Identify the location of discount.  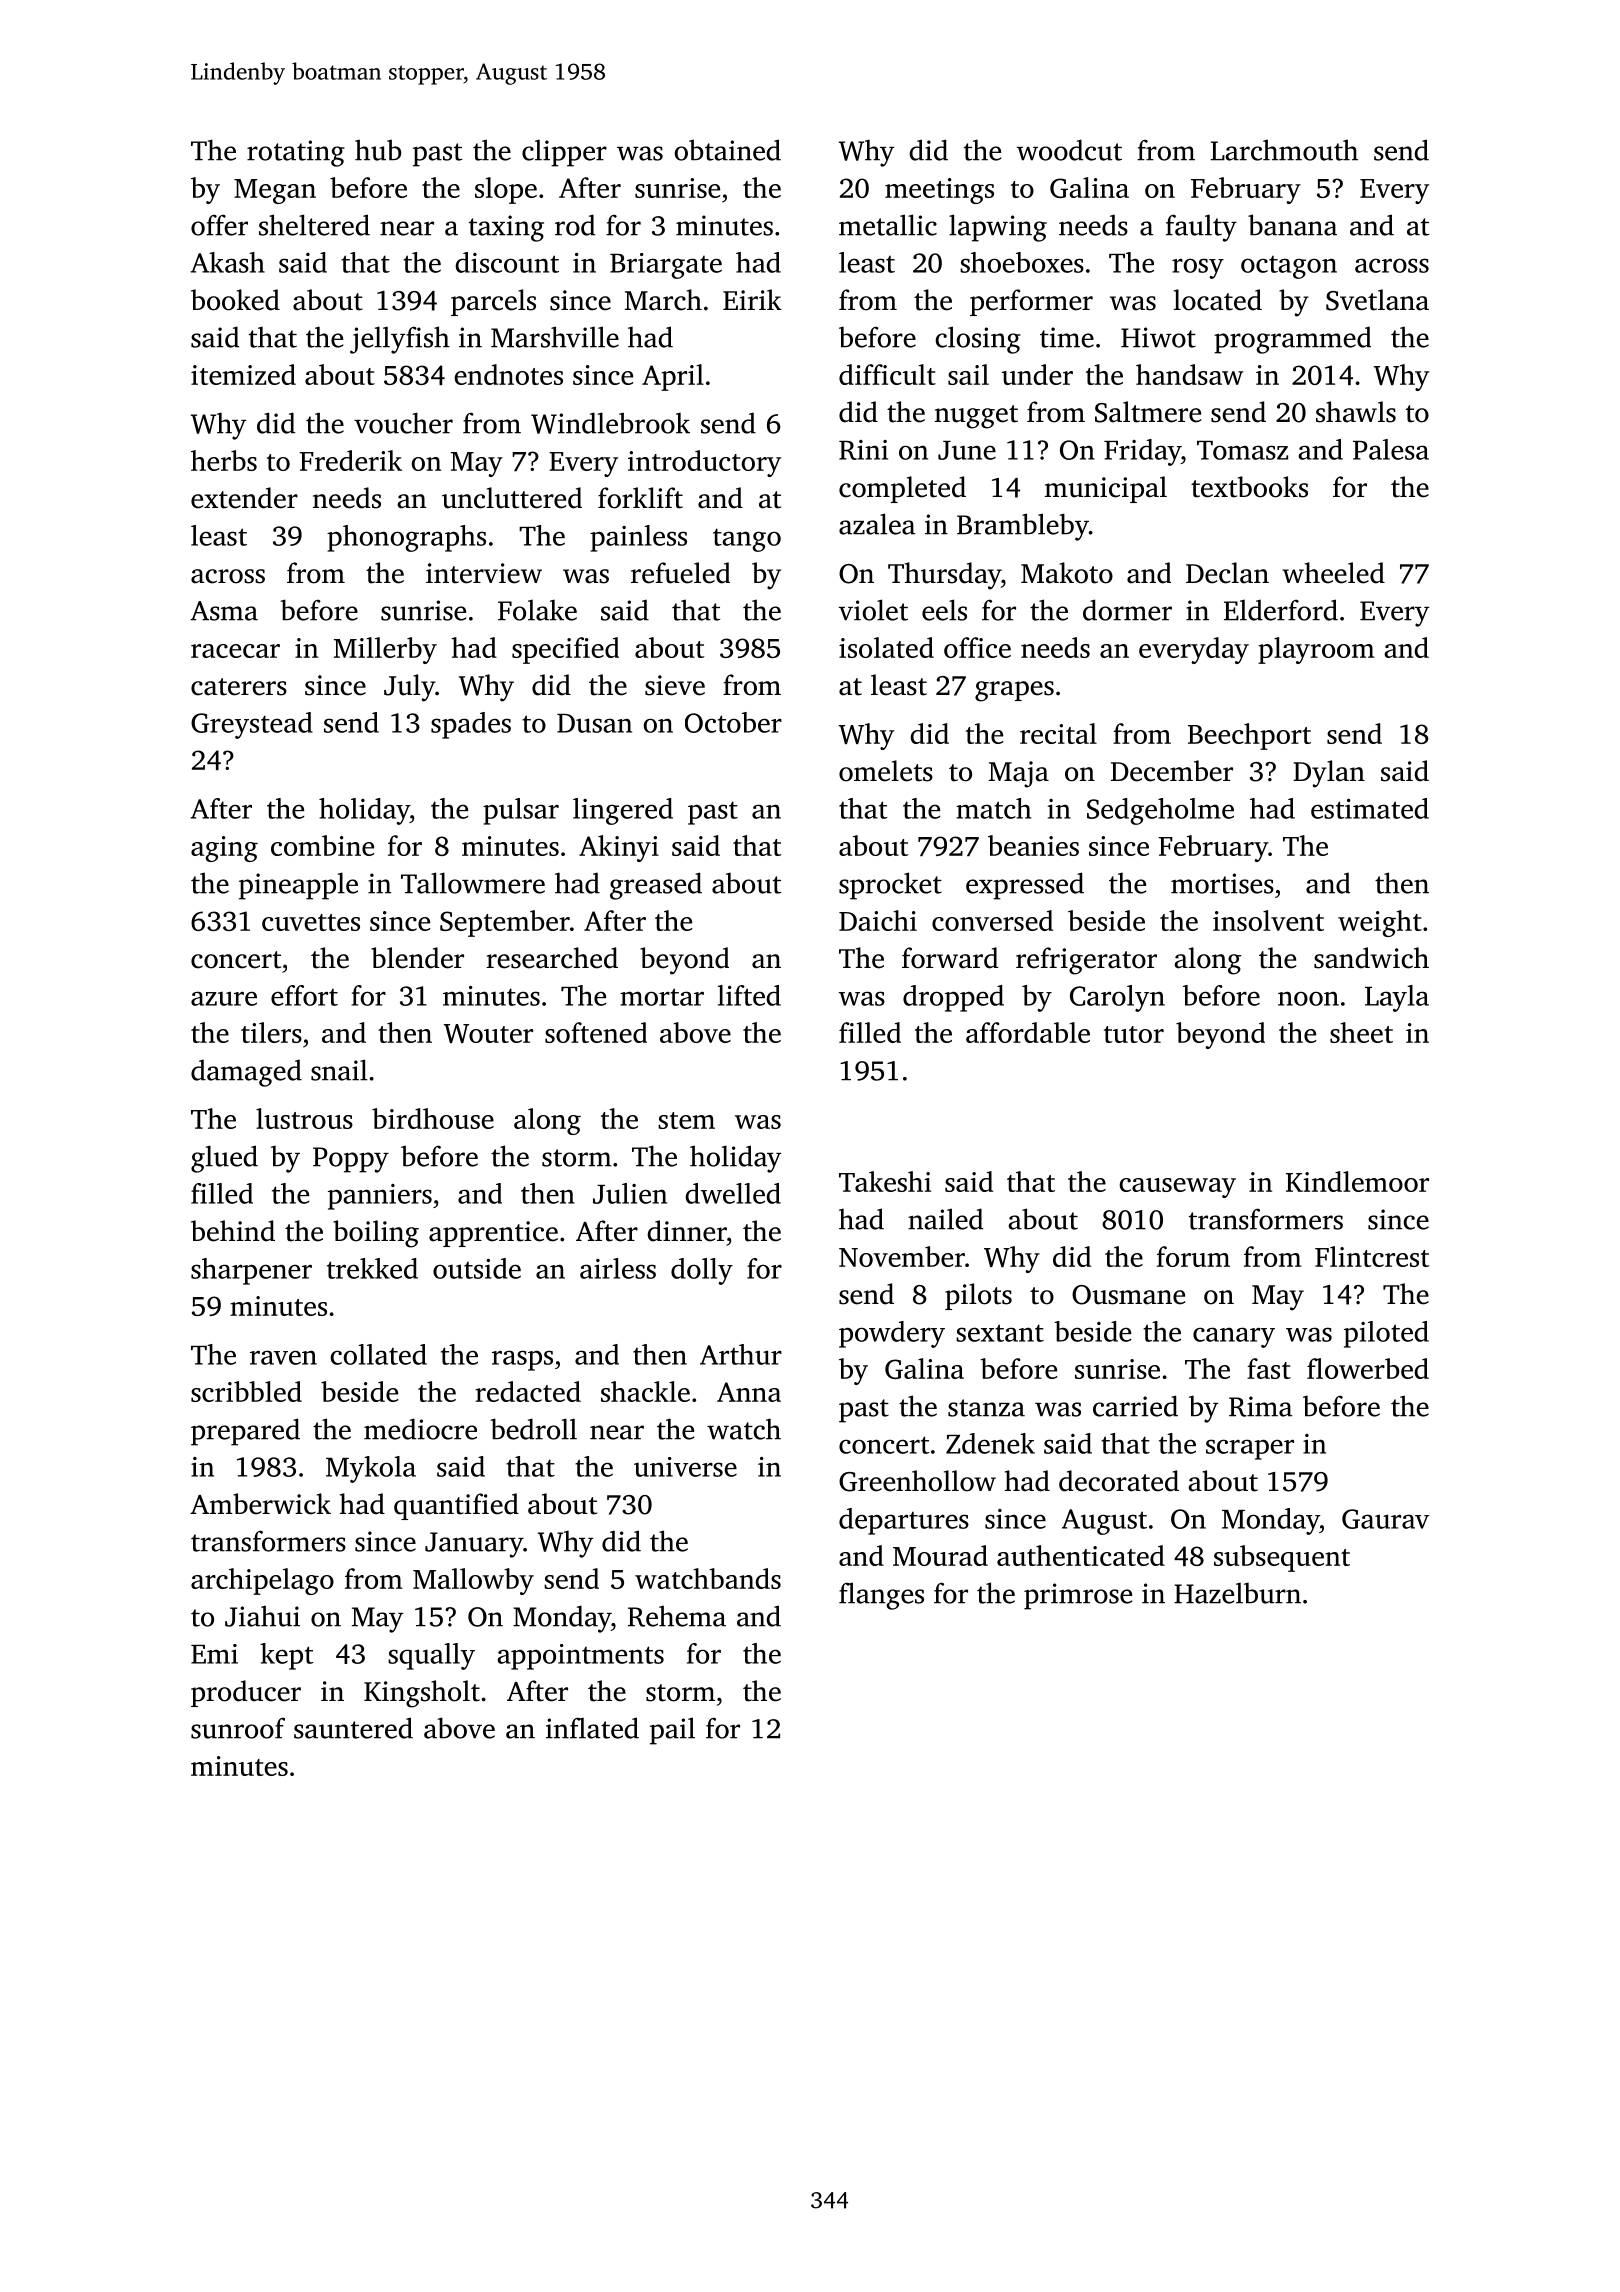
(507, 262).
